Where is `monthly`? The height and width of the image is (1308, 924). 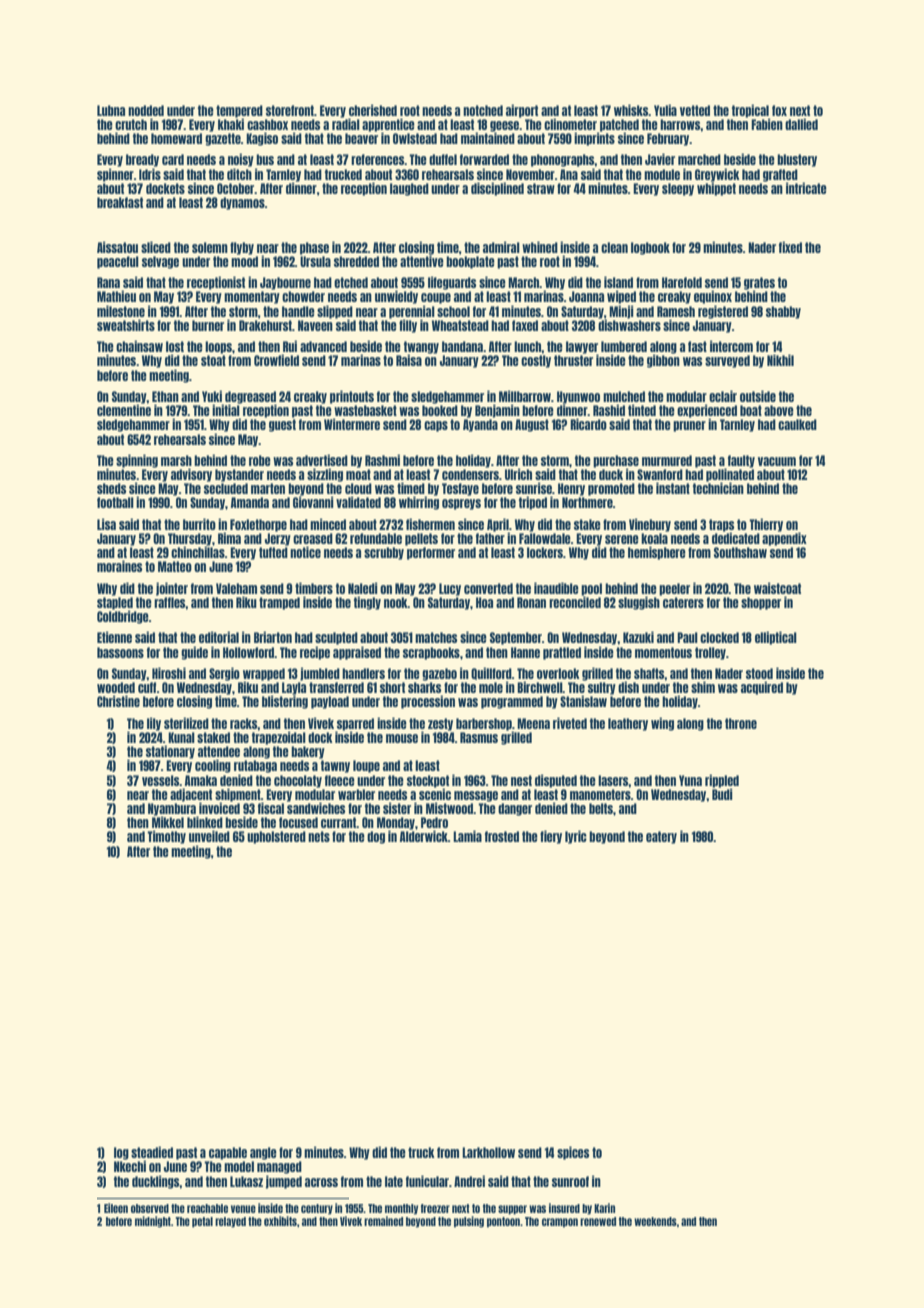
monthly is located at coordinates (401, 1209).
